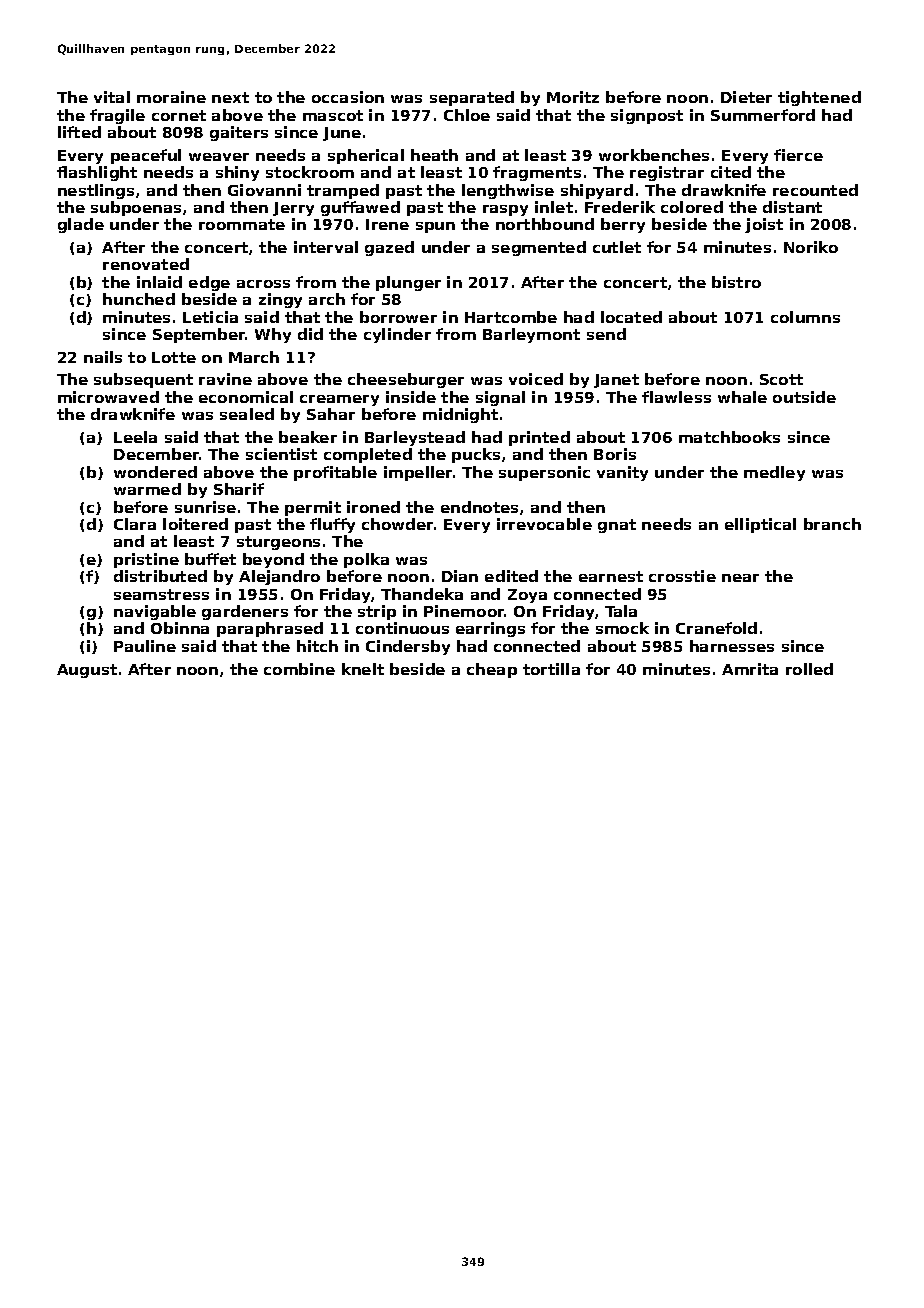 The width and height of the screenshot is (924, 1308). Describe the element at coordinates (554, 207) in the screenshot. I see `inlet` at that location.
